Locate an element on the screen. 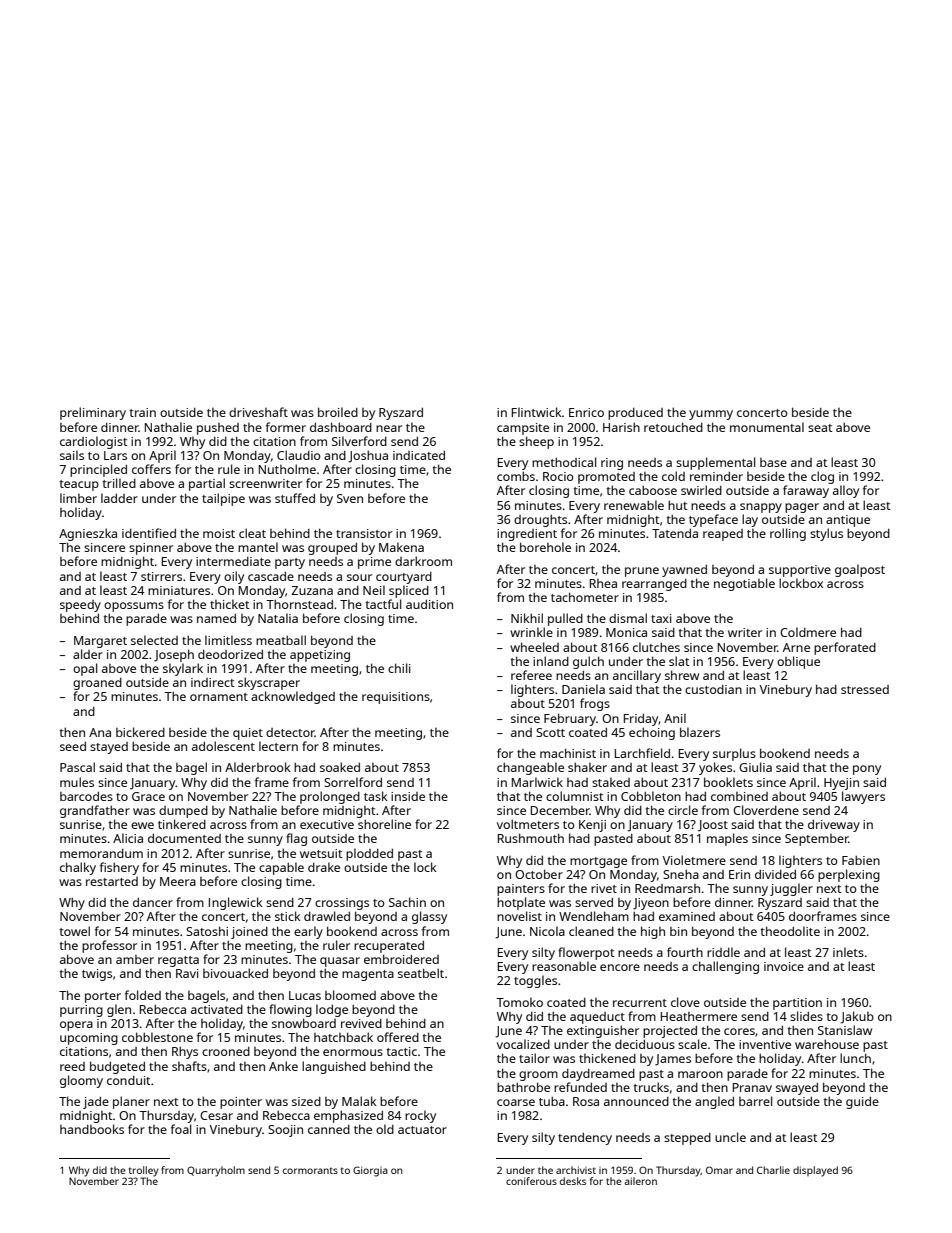  archivist is located at coordinates (576, 1170).
